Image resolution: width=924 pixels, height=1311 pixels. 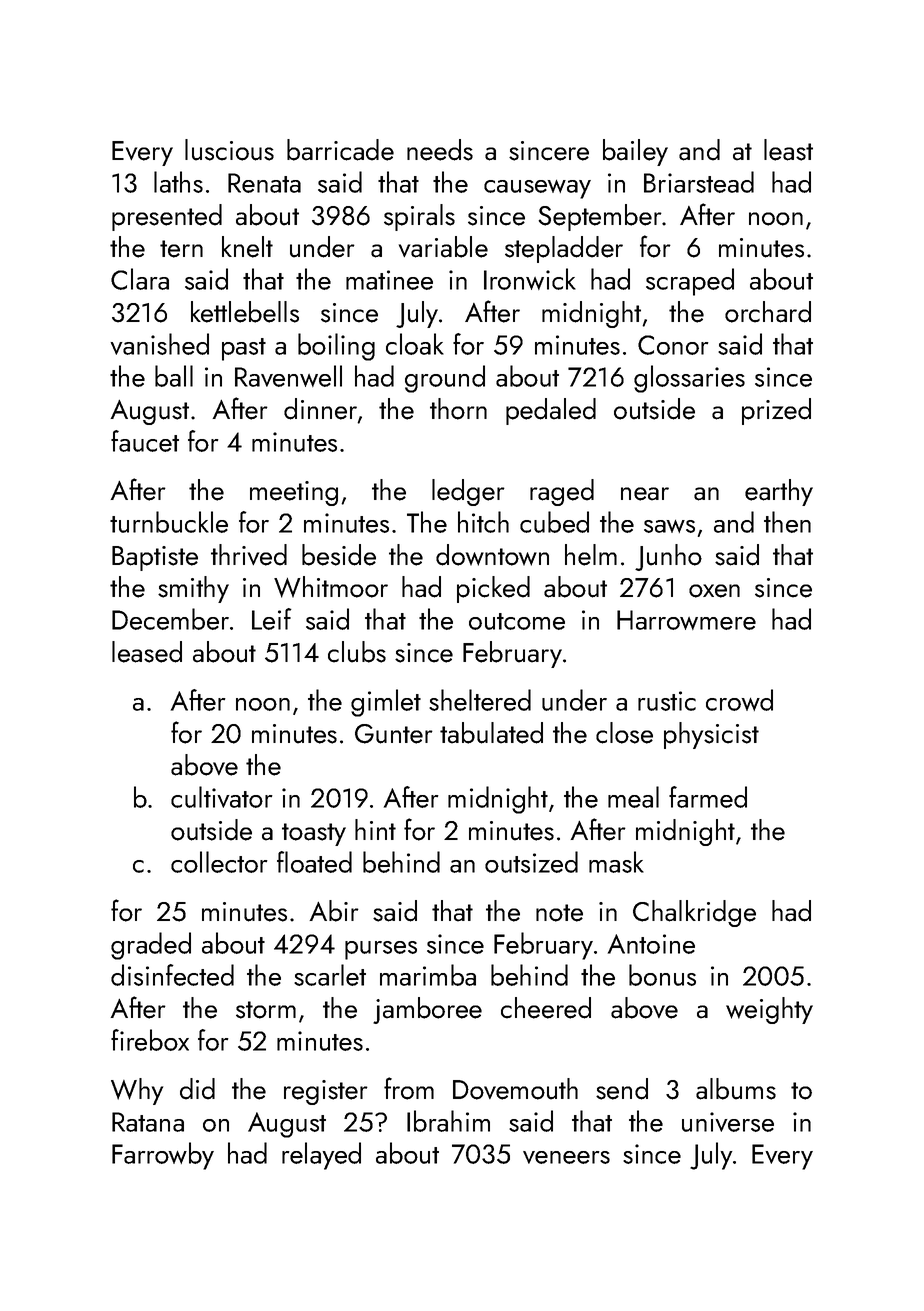 What do you see at coordinates (375, 829) in the screenshot?
I see `hint` at bounding box center [375, 829].
